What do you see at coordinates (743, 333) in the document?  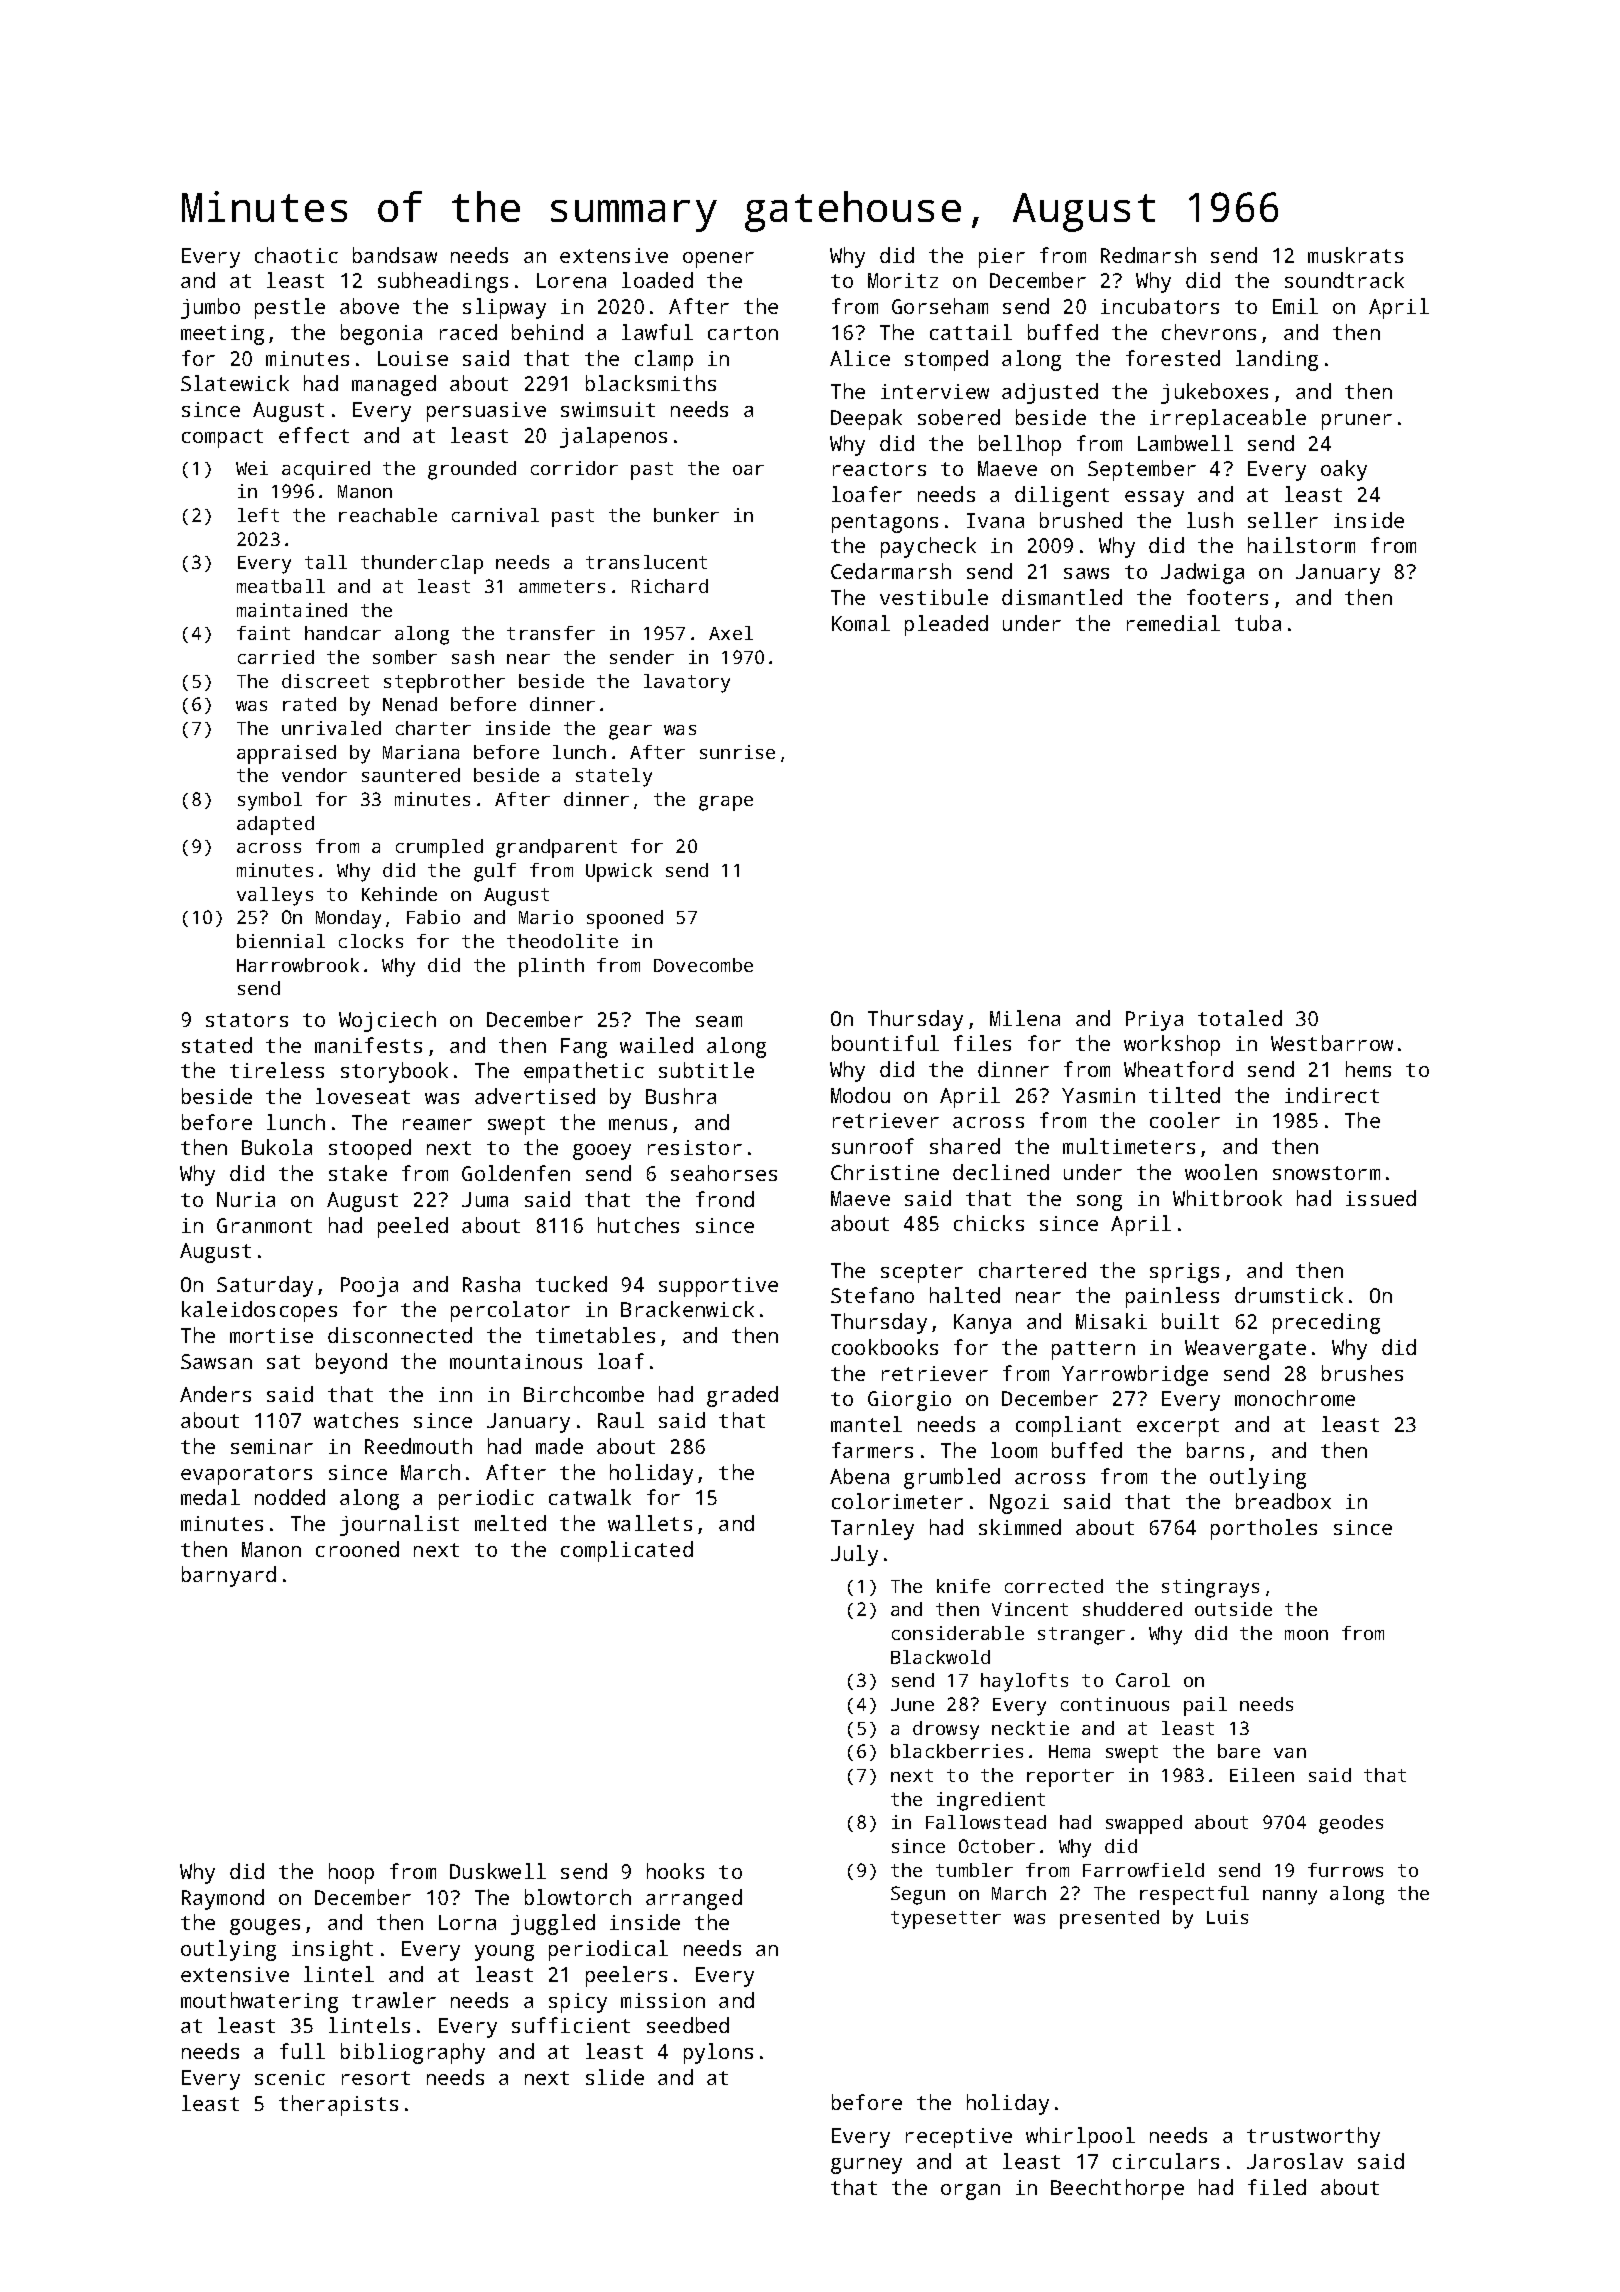 I see `carton` at bounding box center [743, 333].
